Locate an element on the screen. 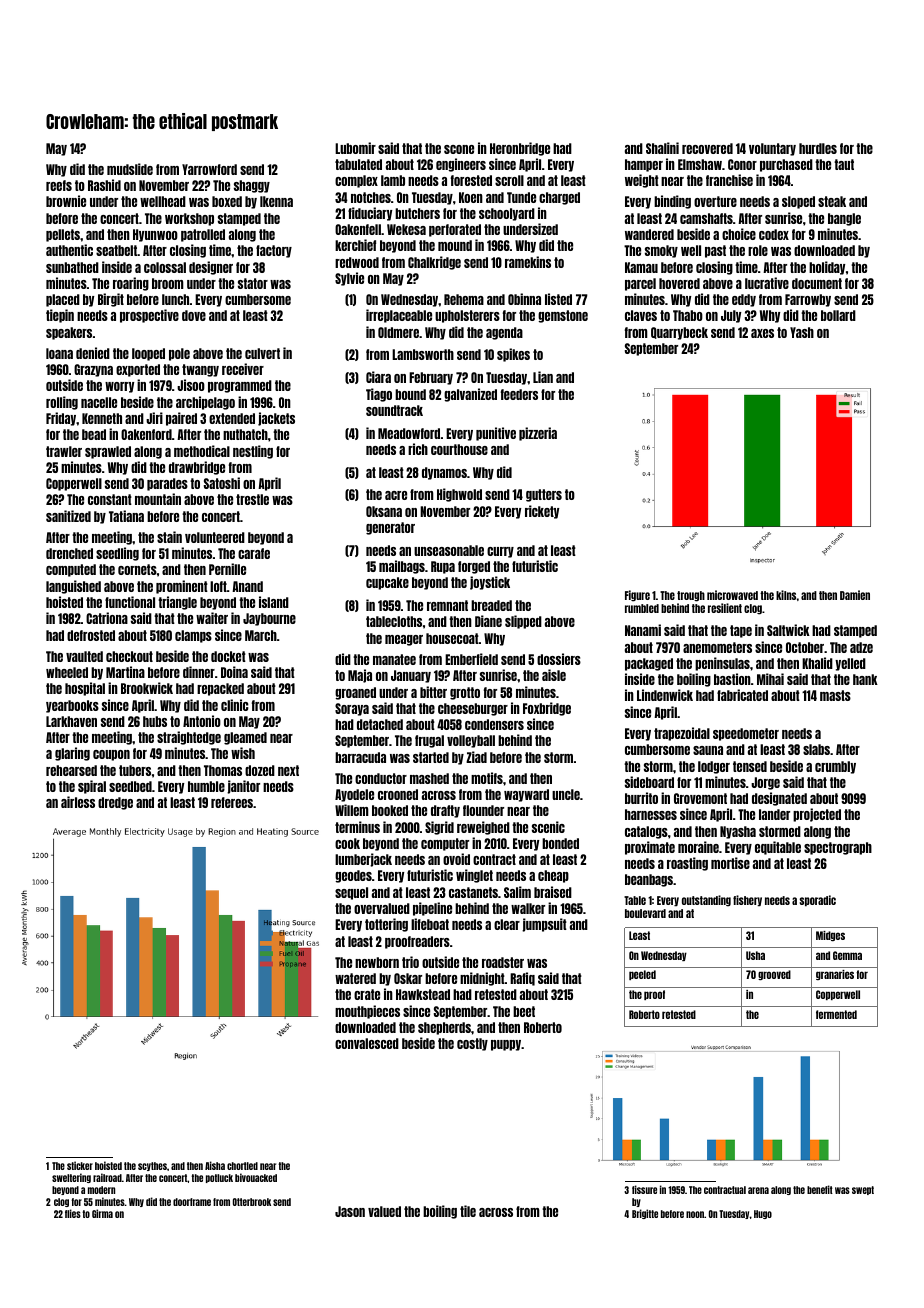  hurdles is located at coordinates (818, 148).
